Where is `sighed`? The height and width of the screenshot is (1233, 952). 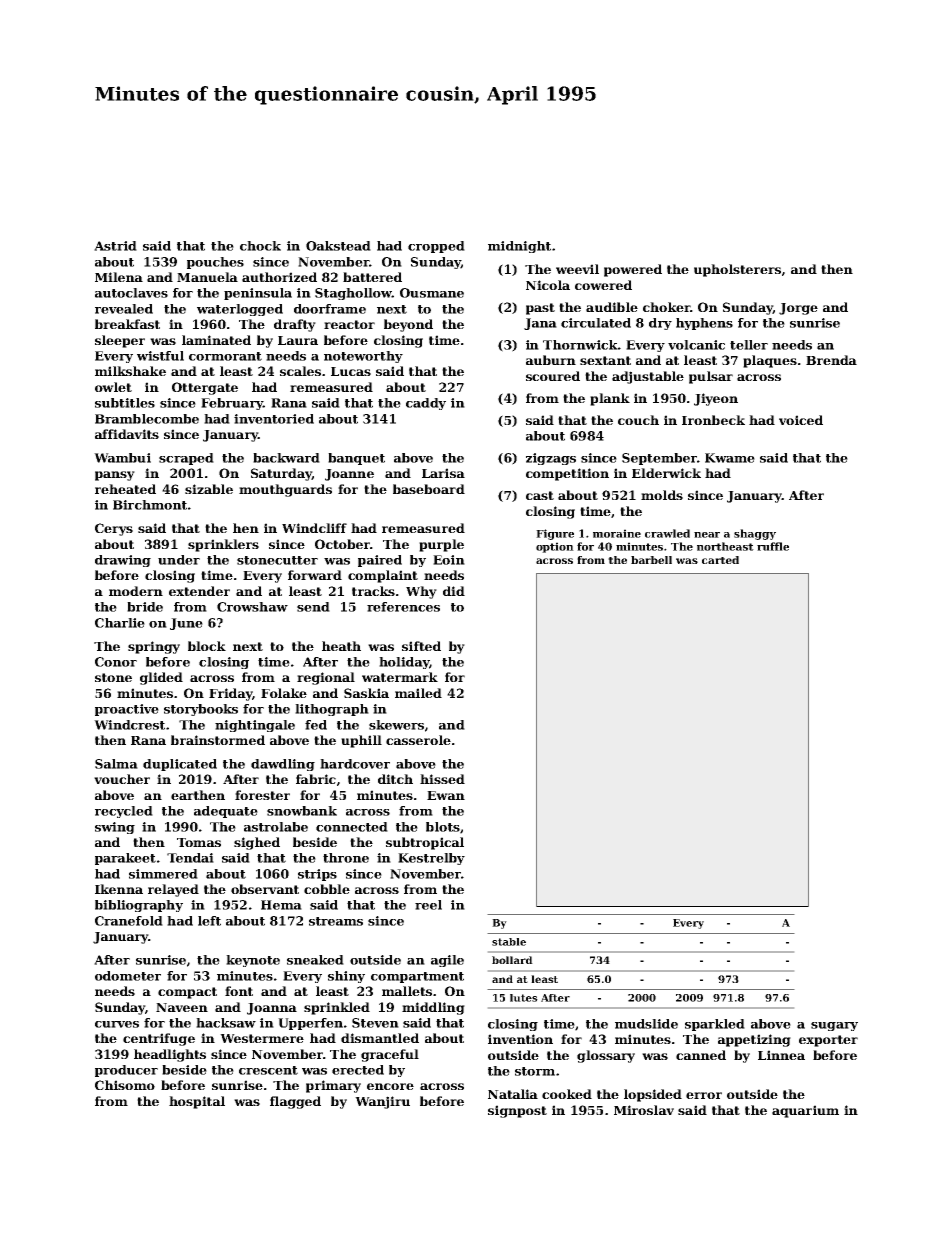
sighed is located at coordinates (257, 843).
